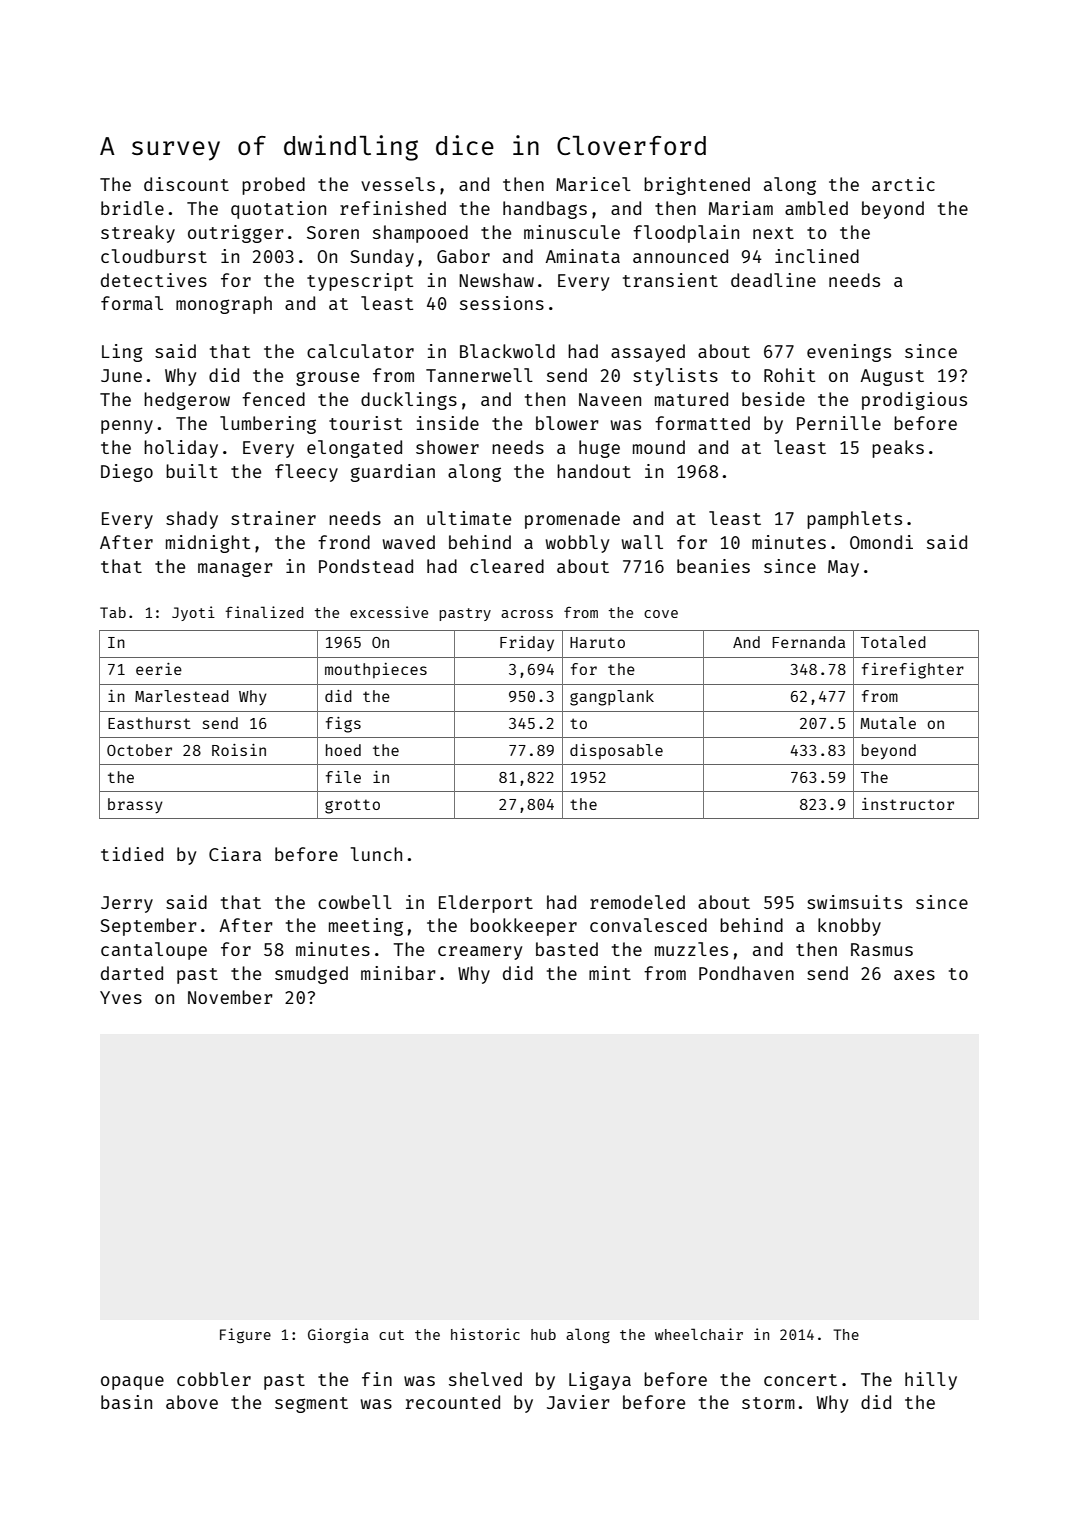 The width and height of the screenshot is (1078, 1524). I want to click on basin, so click(126, 1402).
